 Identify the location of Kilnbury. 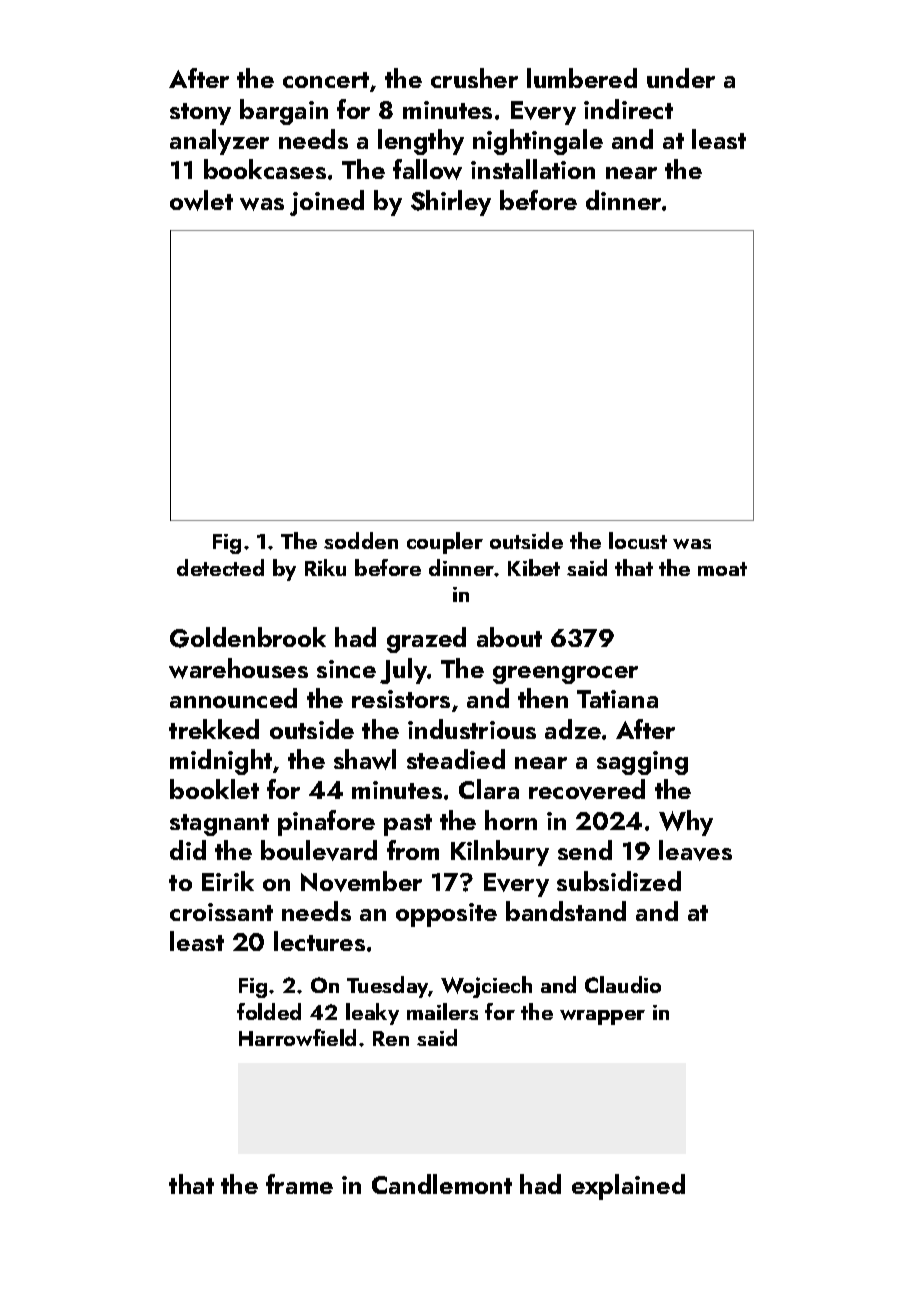
(500, 853).
